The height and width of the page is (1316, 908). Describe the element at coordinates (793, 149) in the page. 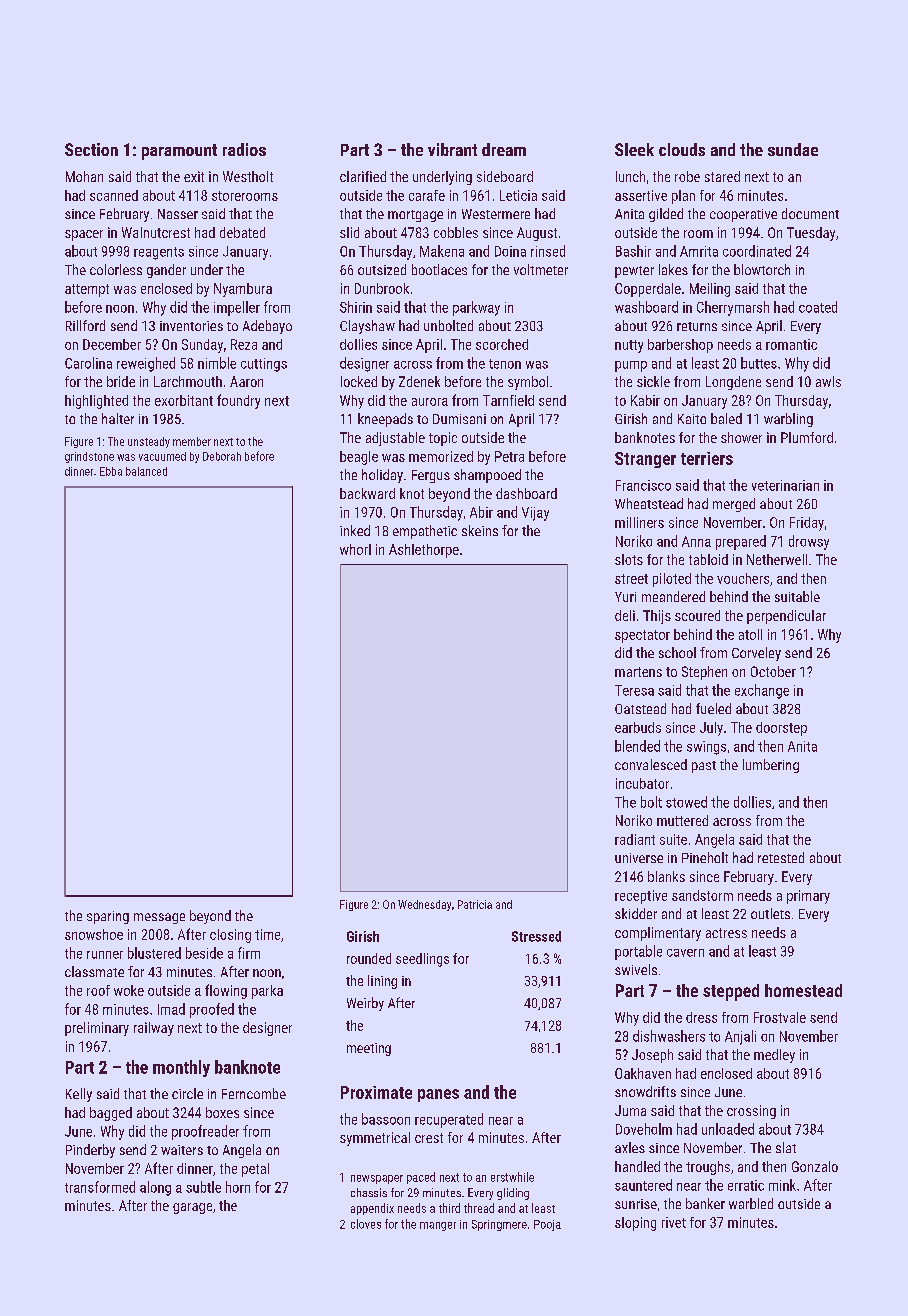

I see `sundae` at that location.
